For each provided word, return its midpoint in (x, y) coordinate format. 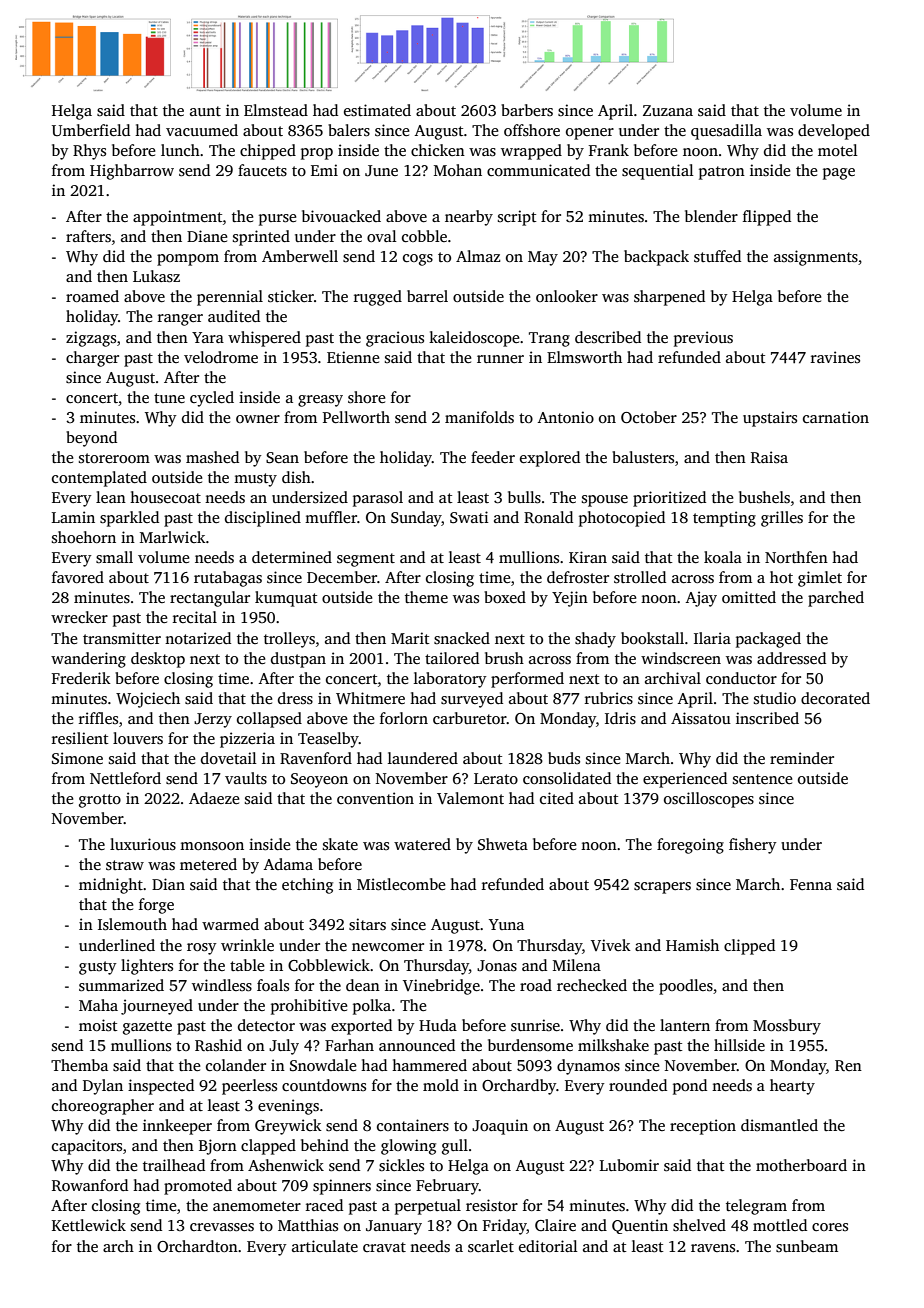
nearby (469, 218)
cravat (384, 1247)
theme (426, 597)
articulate (325, 1246)
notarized (198, 638)
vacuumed (202, 130)
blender (711, 216)
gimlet (820, 579)
